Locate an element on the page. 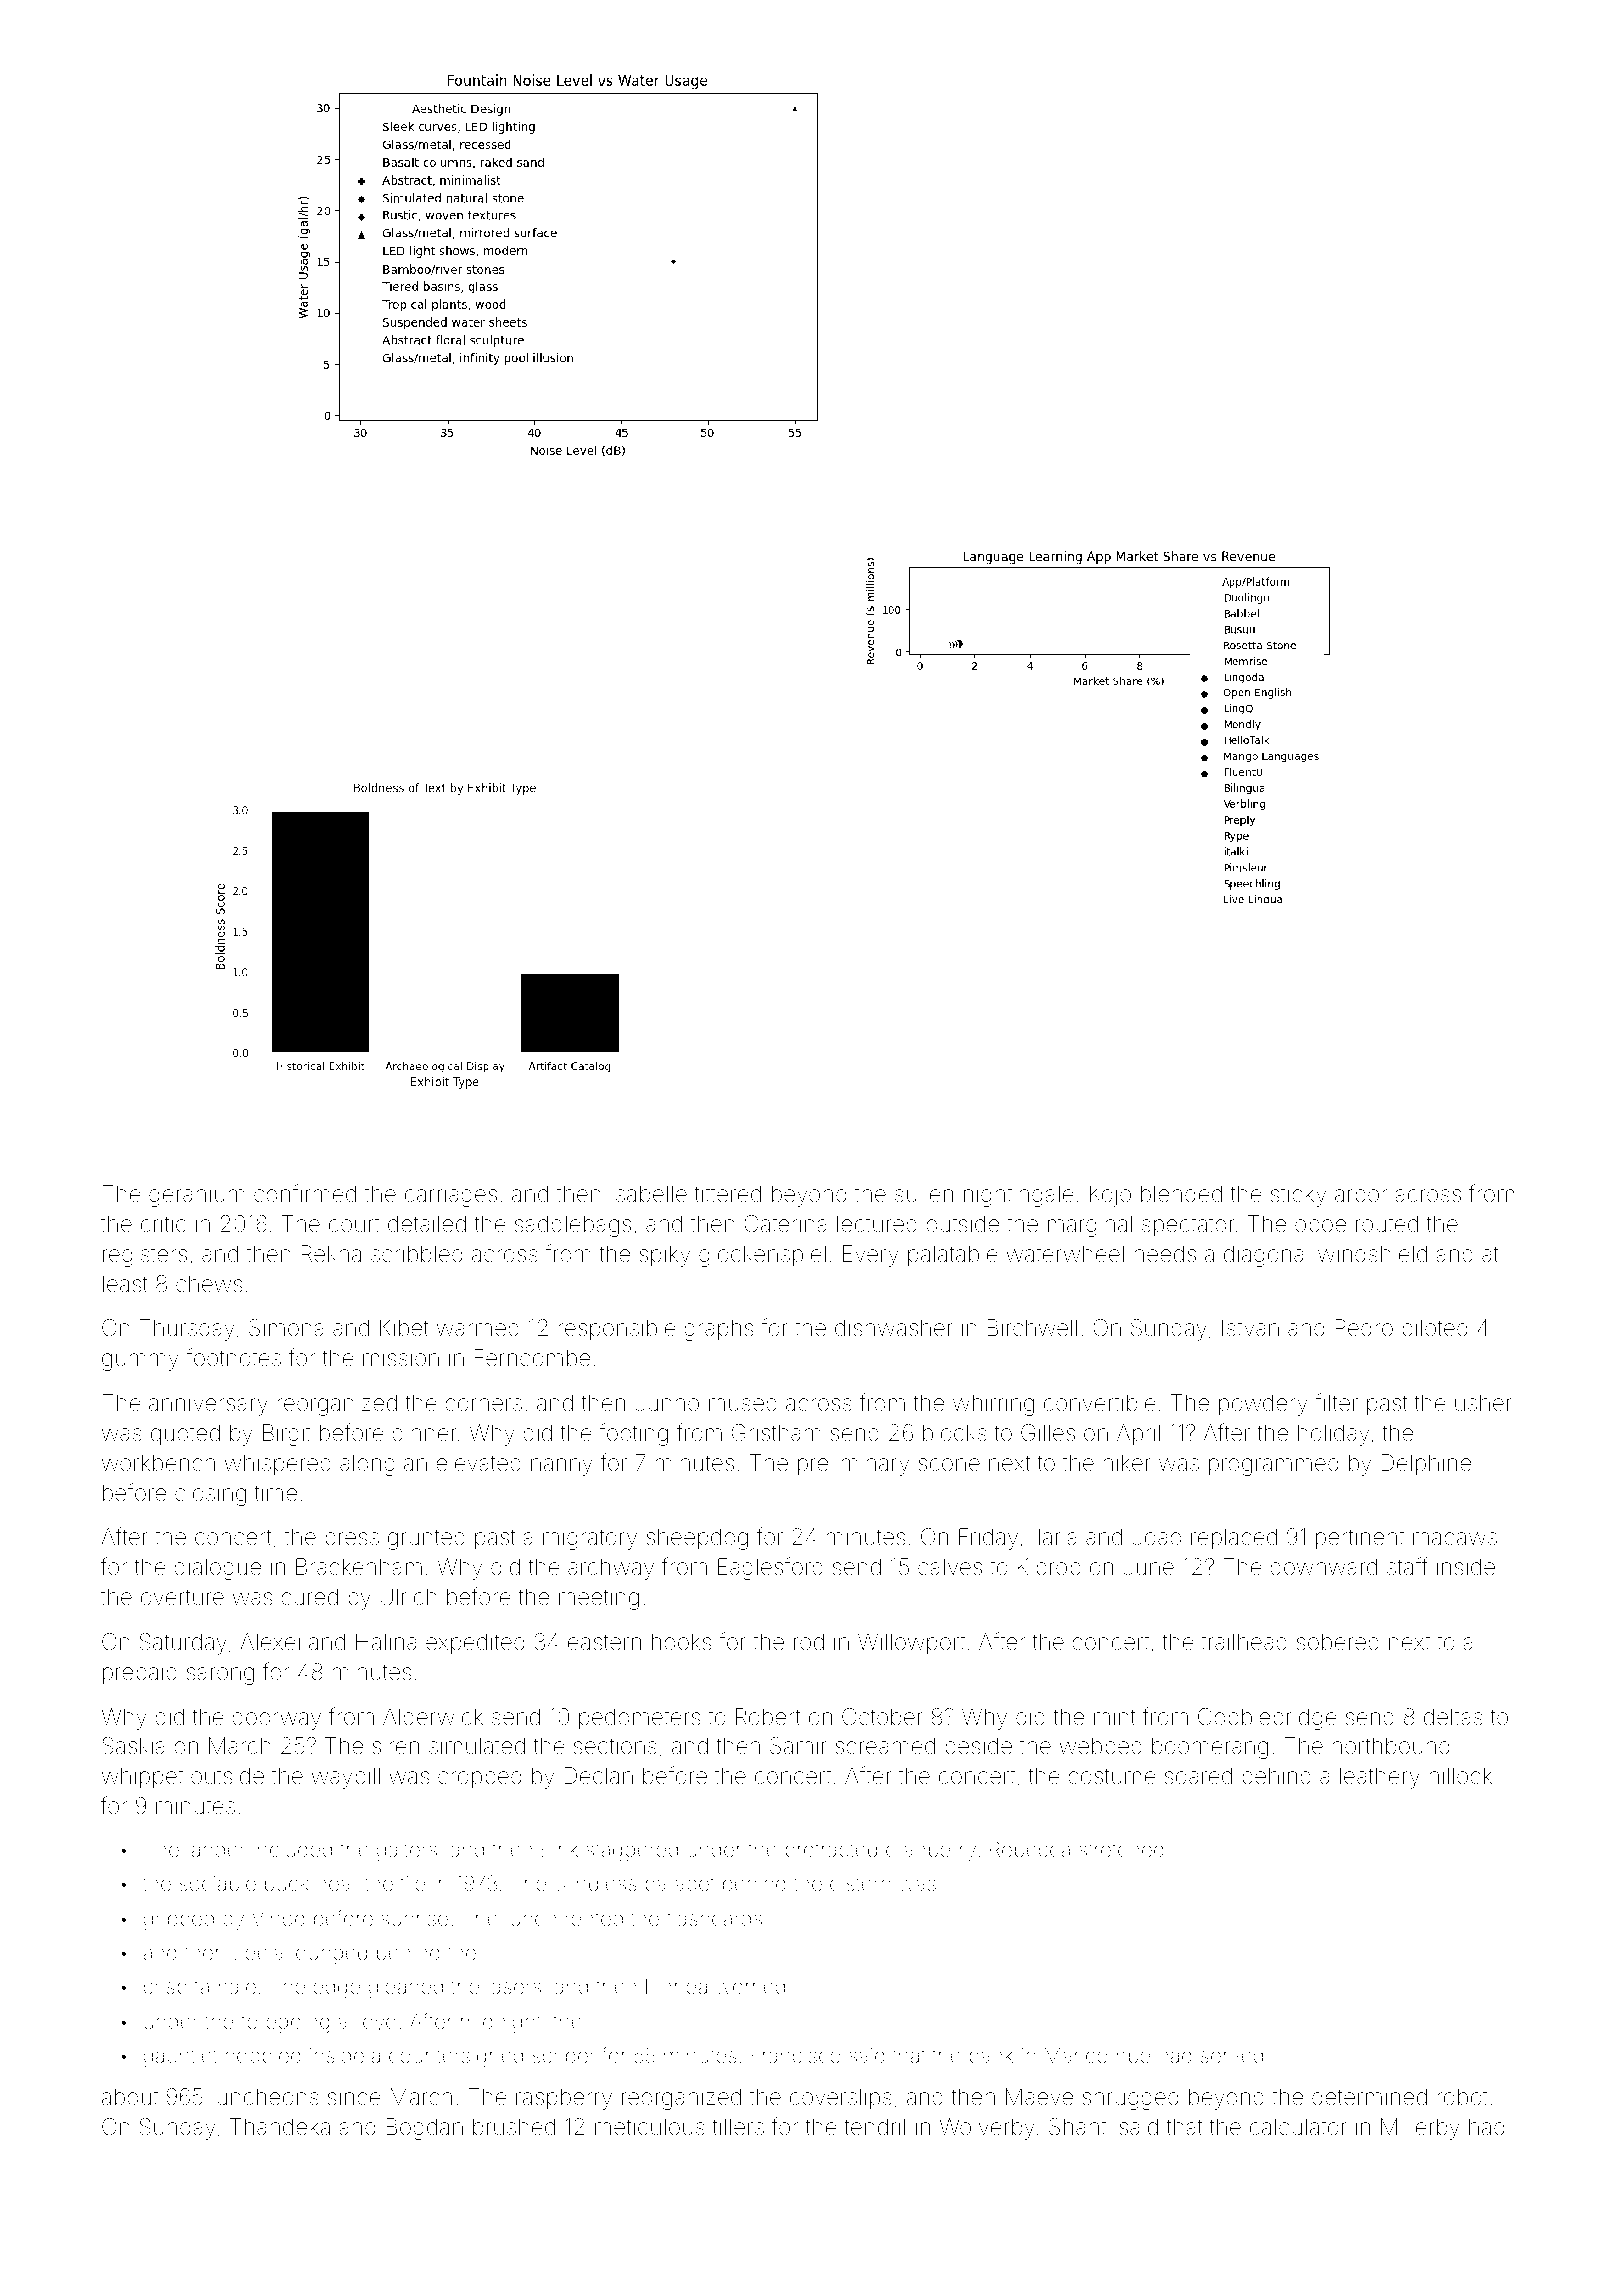 This page has width=1620, height=2292. whirring is located at coordinates (993, 1405).
